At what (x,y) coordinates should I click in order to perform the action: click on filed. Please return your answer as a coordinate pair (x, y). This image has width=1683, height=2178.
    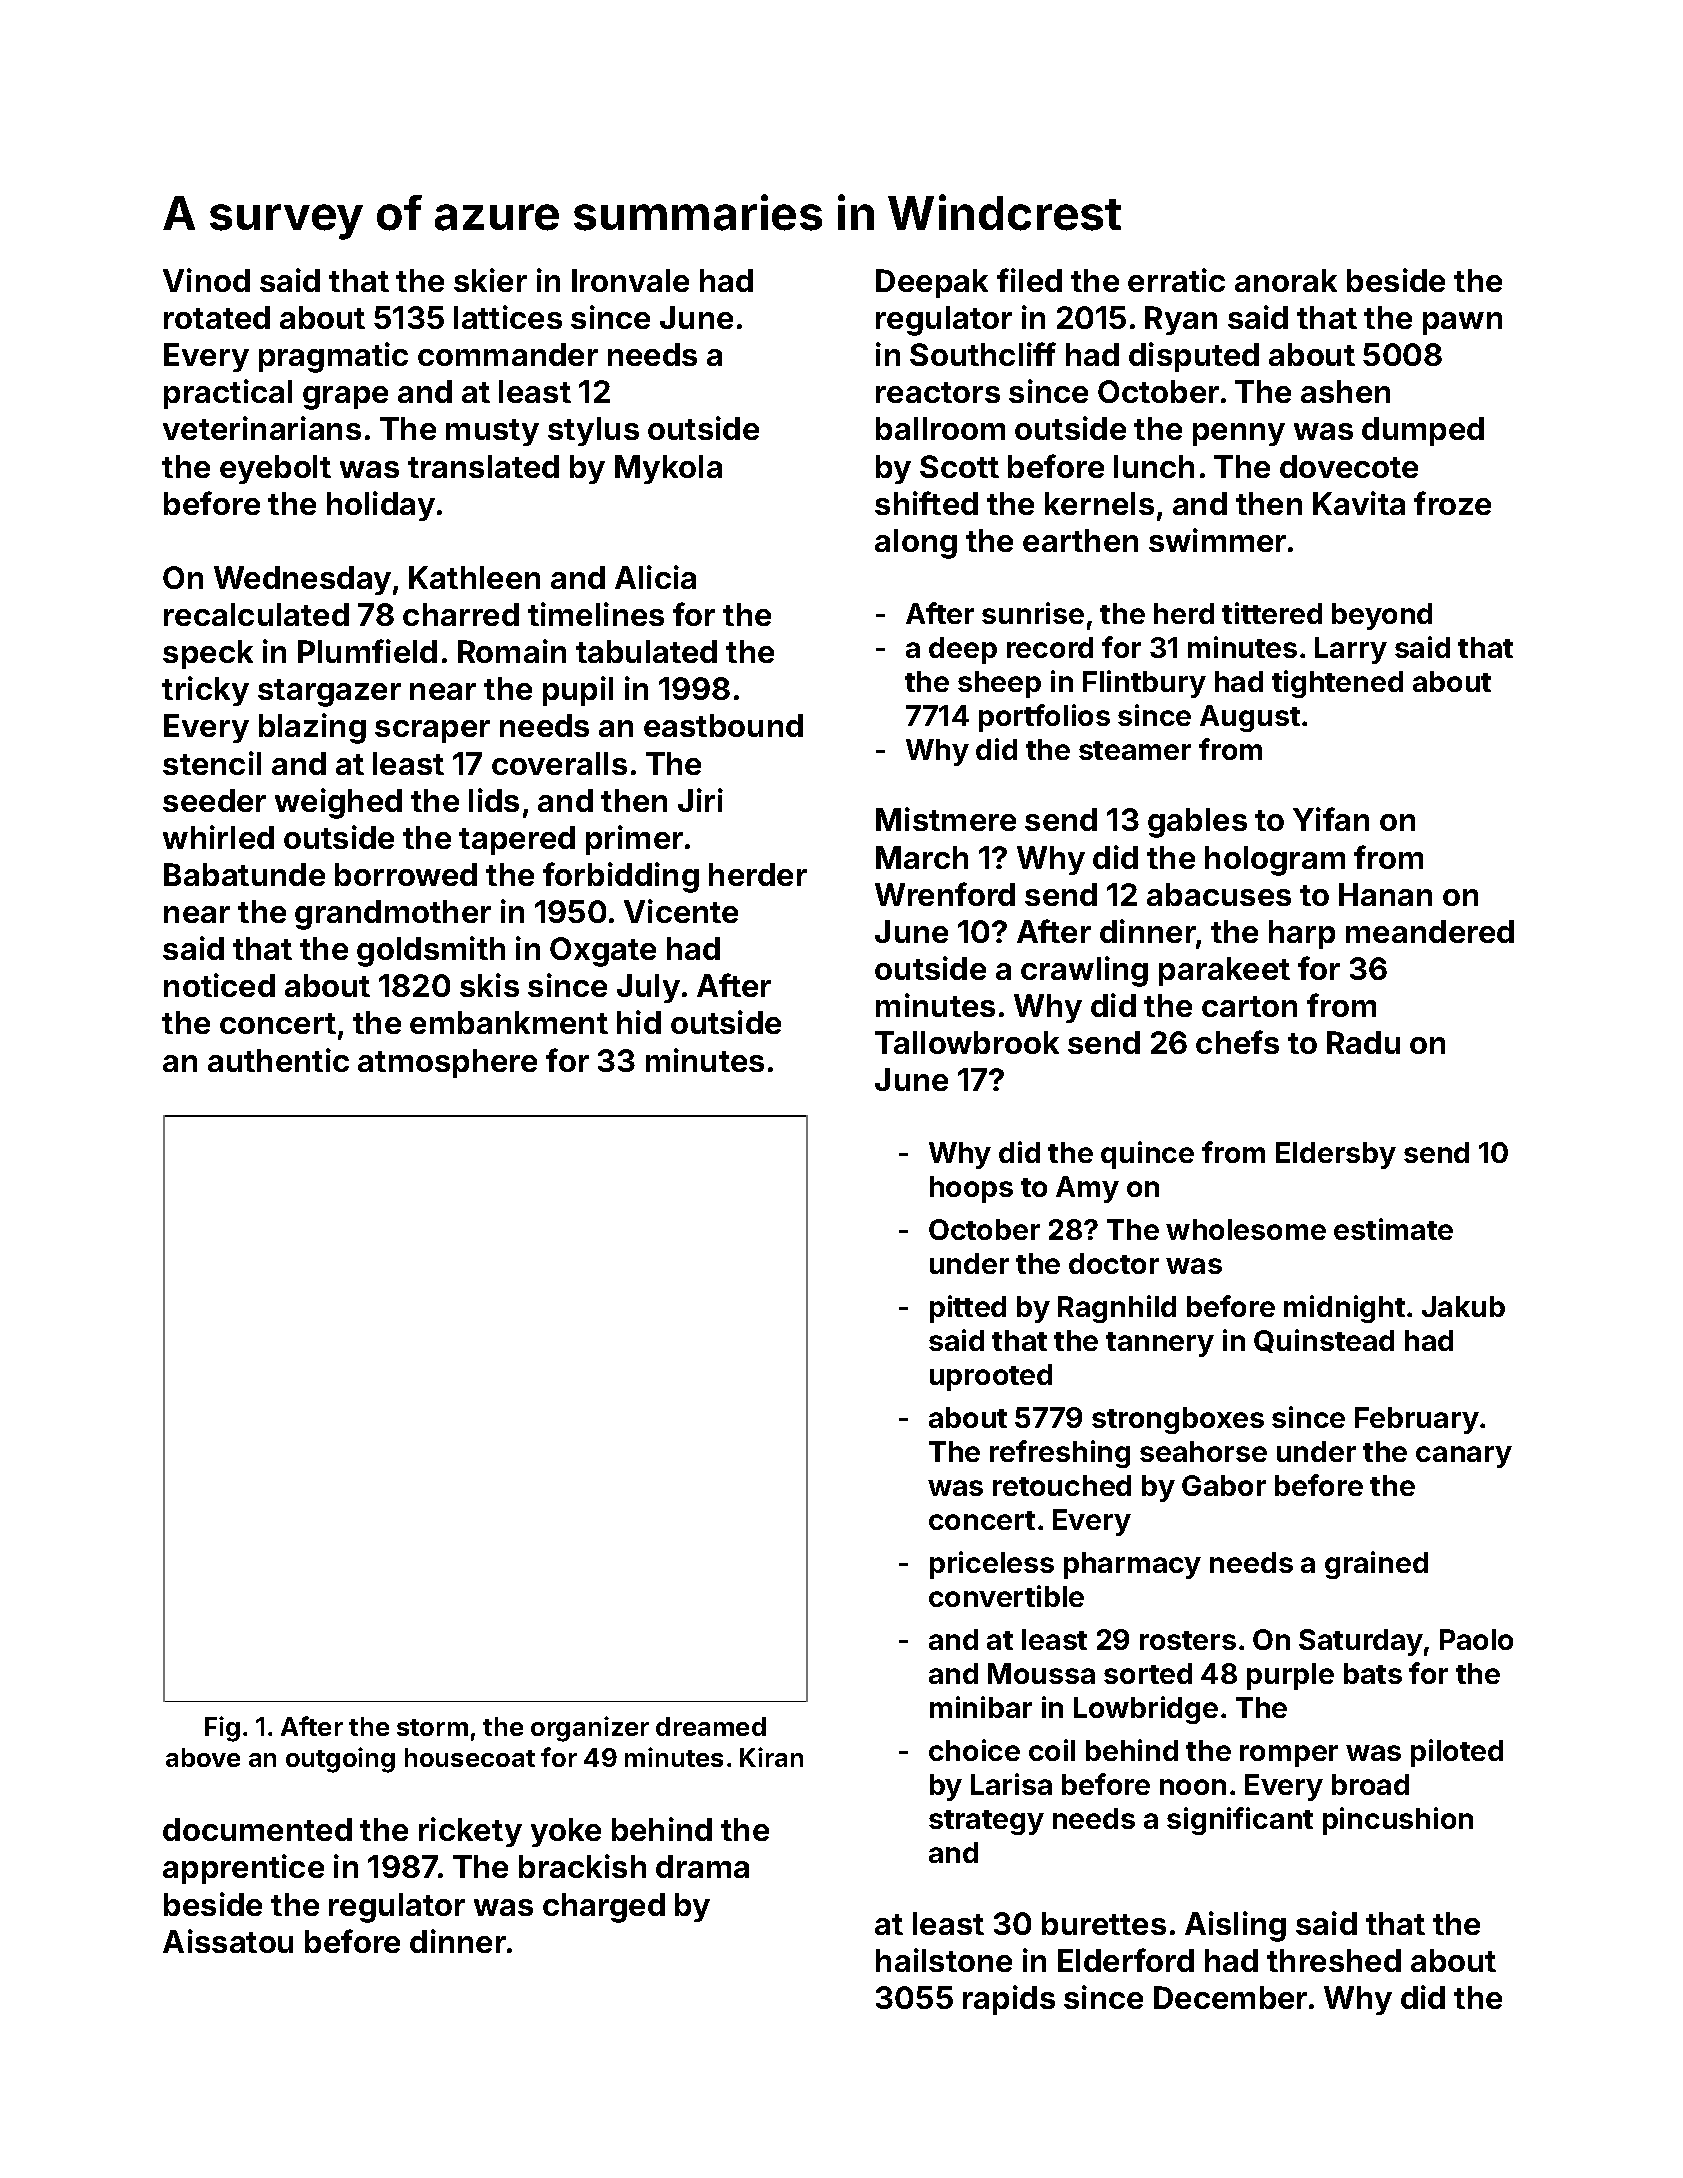
    Looking at the image, I should click on (1029, 280).
